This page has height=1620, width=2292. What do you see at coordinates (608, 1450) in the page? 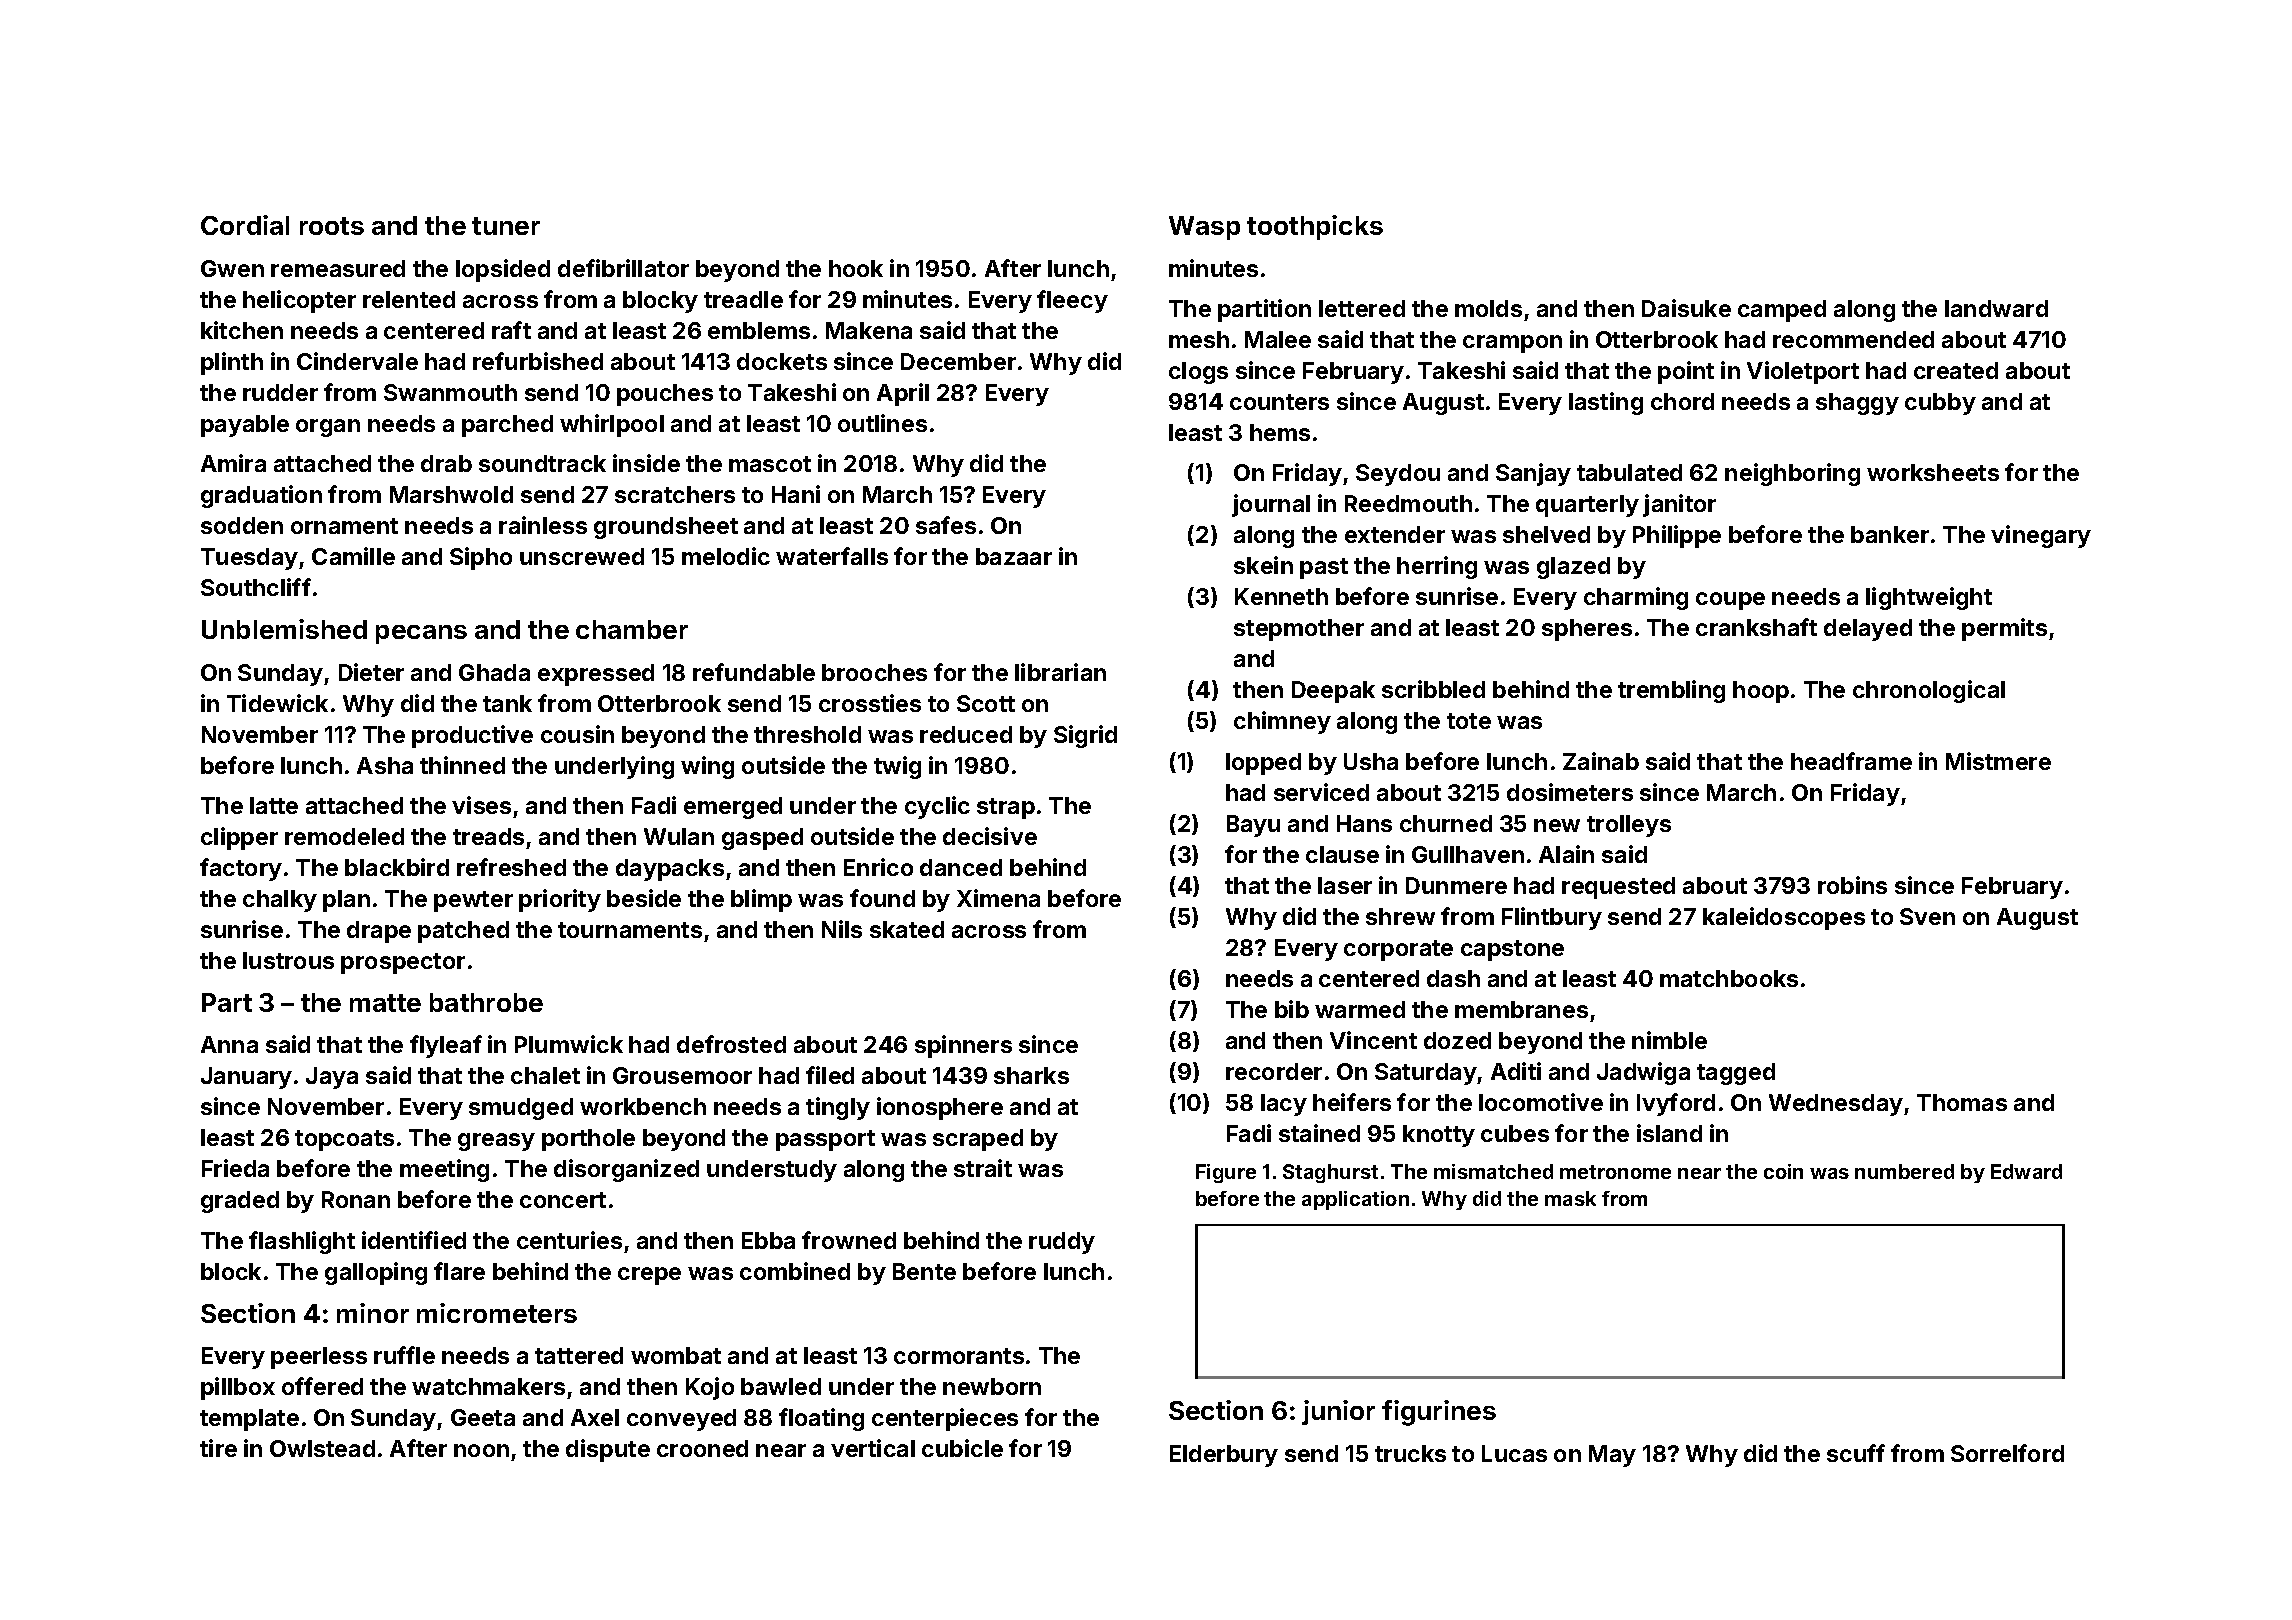
I see `dispute` at bounding box center [608, 1450].
